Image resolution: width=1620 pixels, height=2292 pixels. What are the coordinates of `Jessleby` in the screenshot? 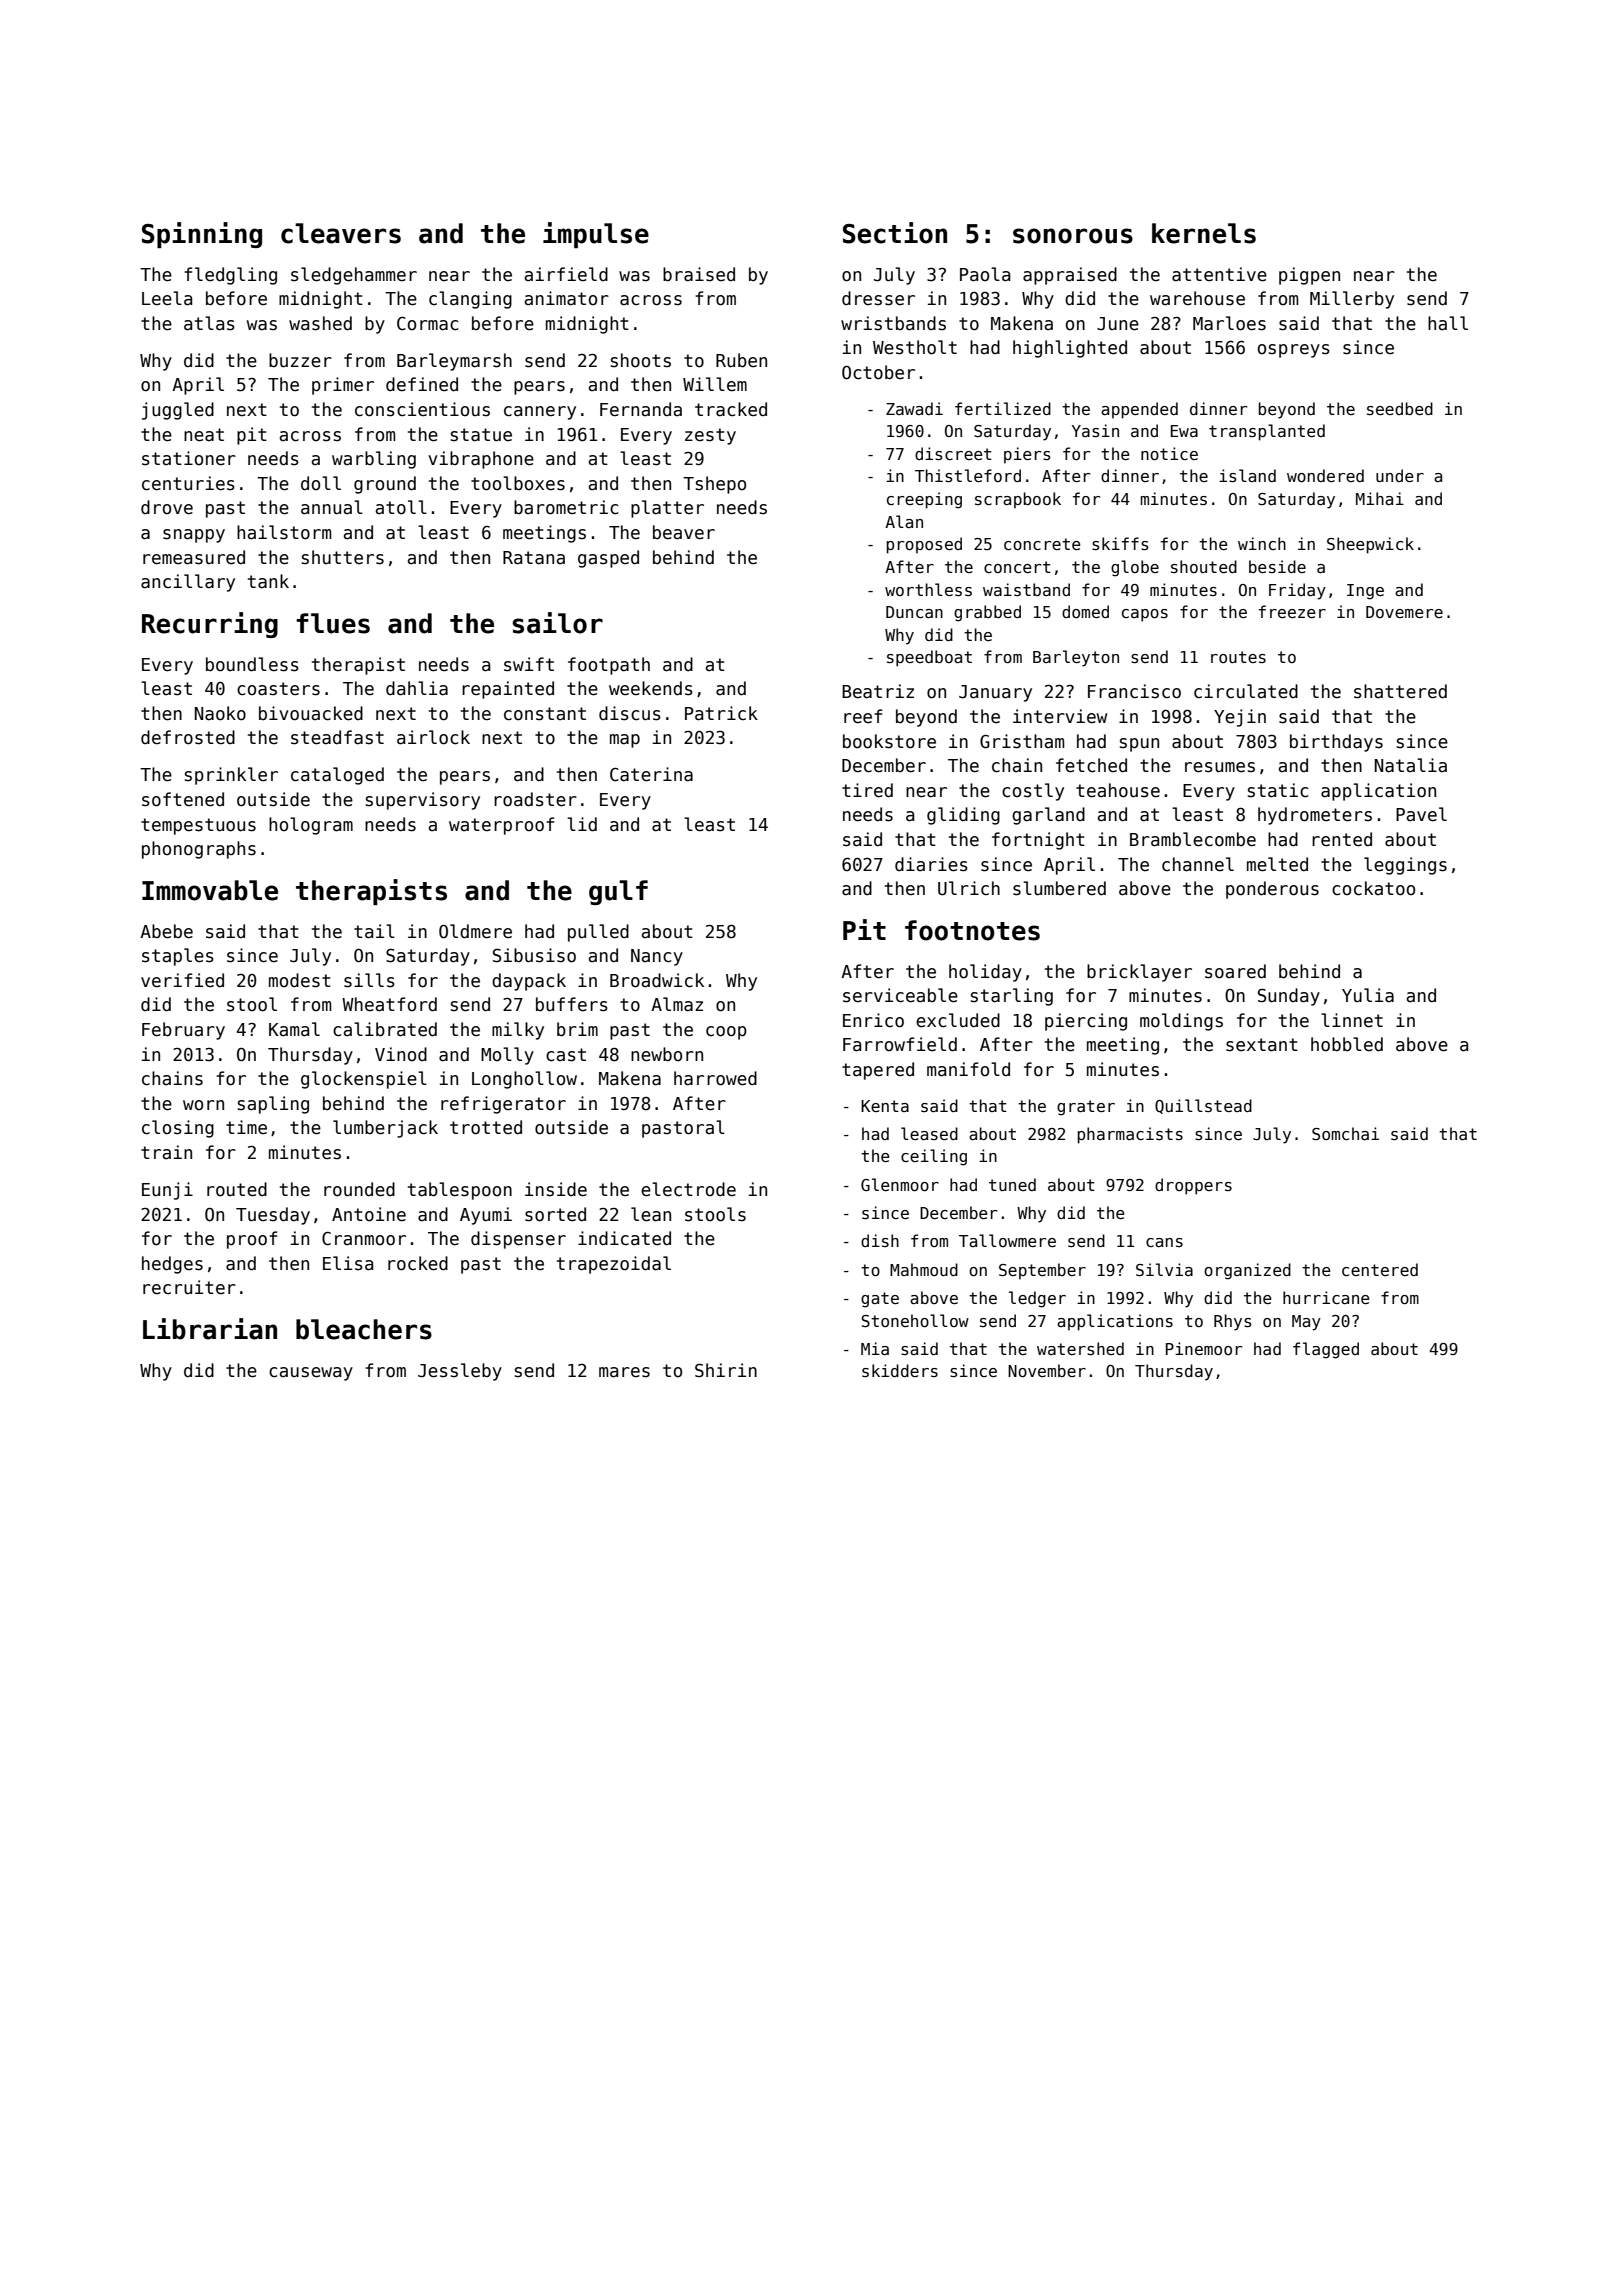 It's located at (460, 1372).
